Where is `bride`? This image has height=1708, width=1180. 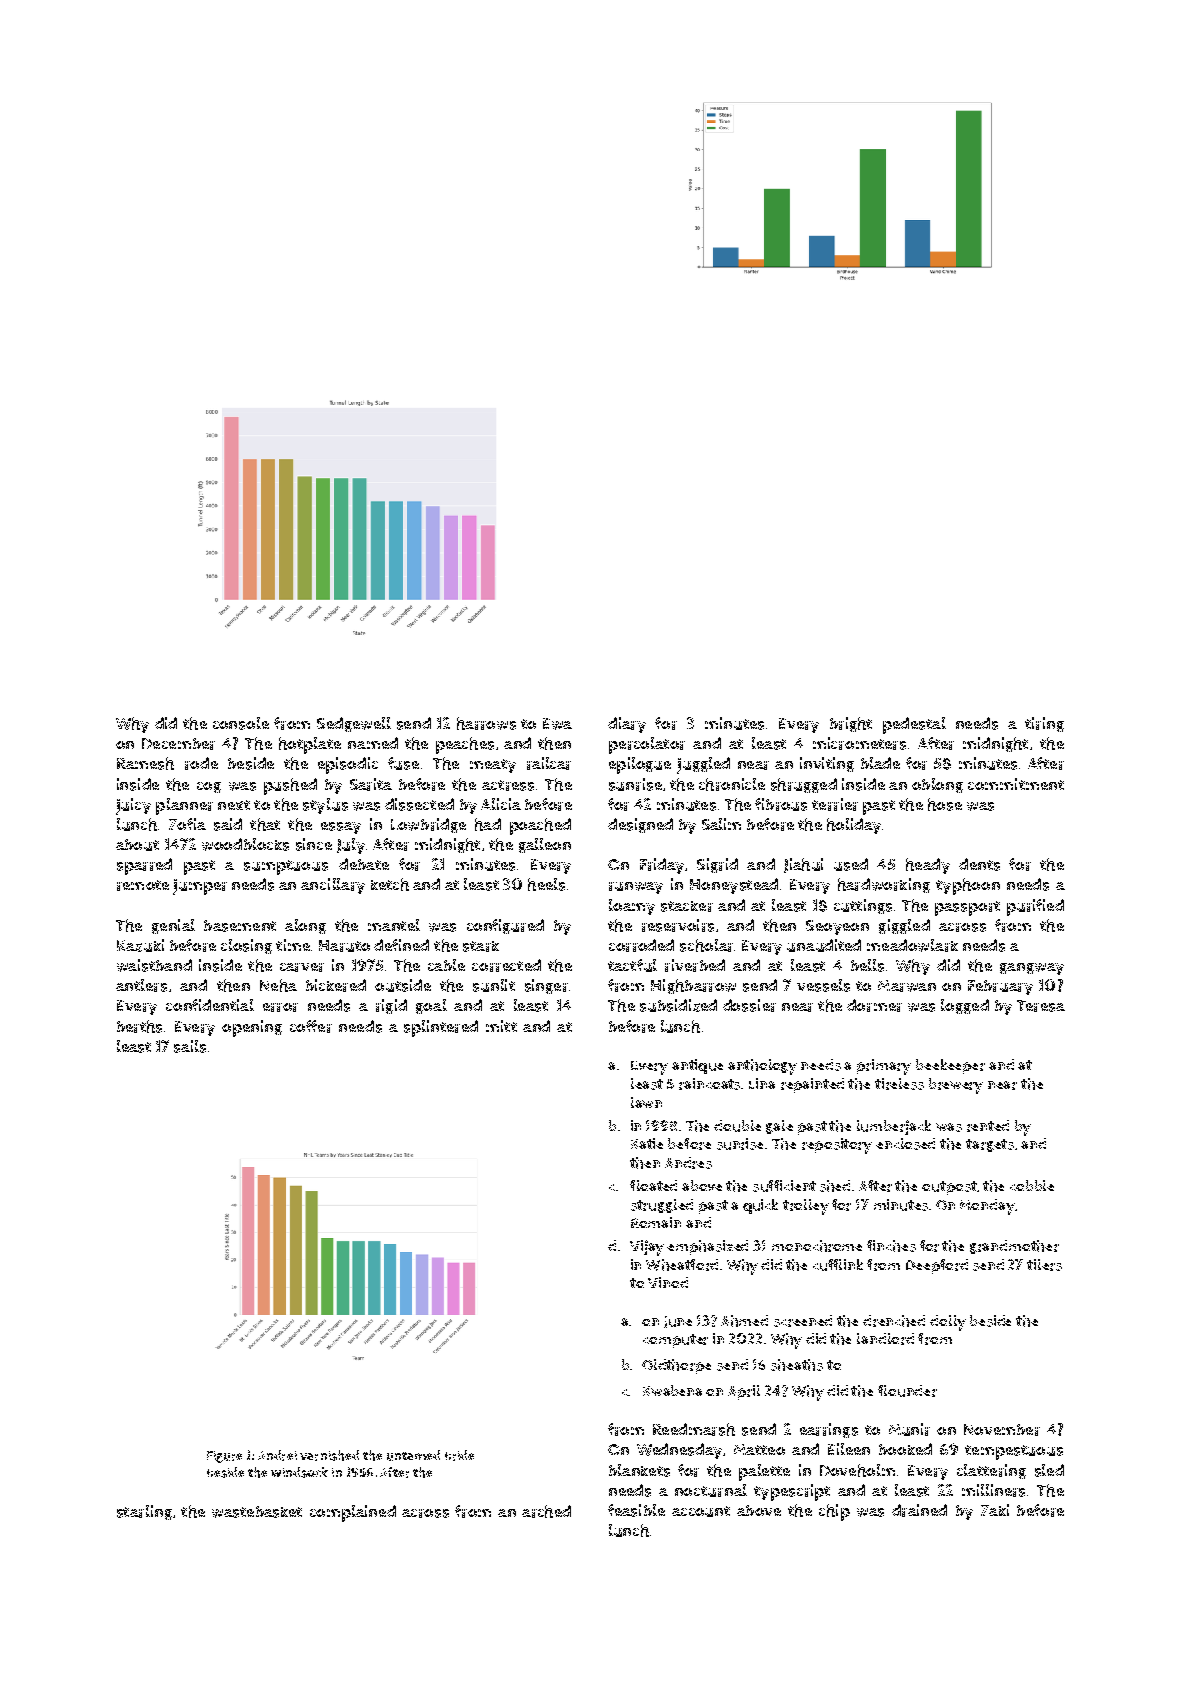 bride is located at coordinates (459, 1455).
